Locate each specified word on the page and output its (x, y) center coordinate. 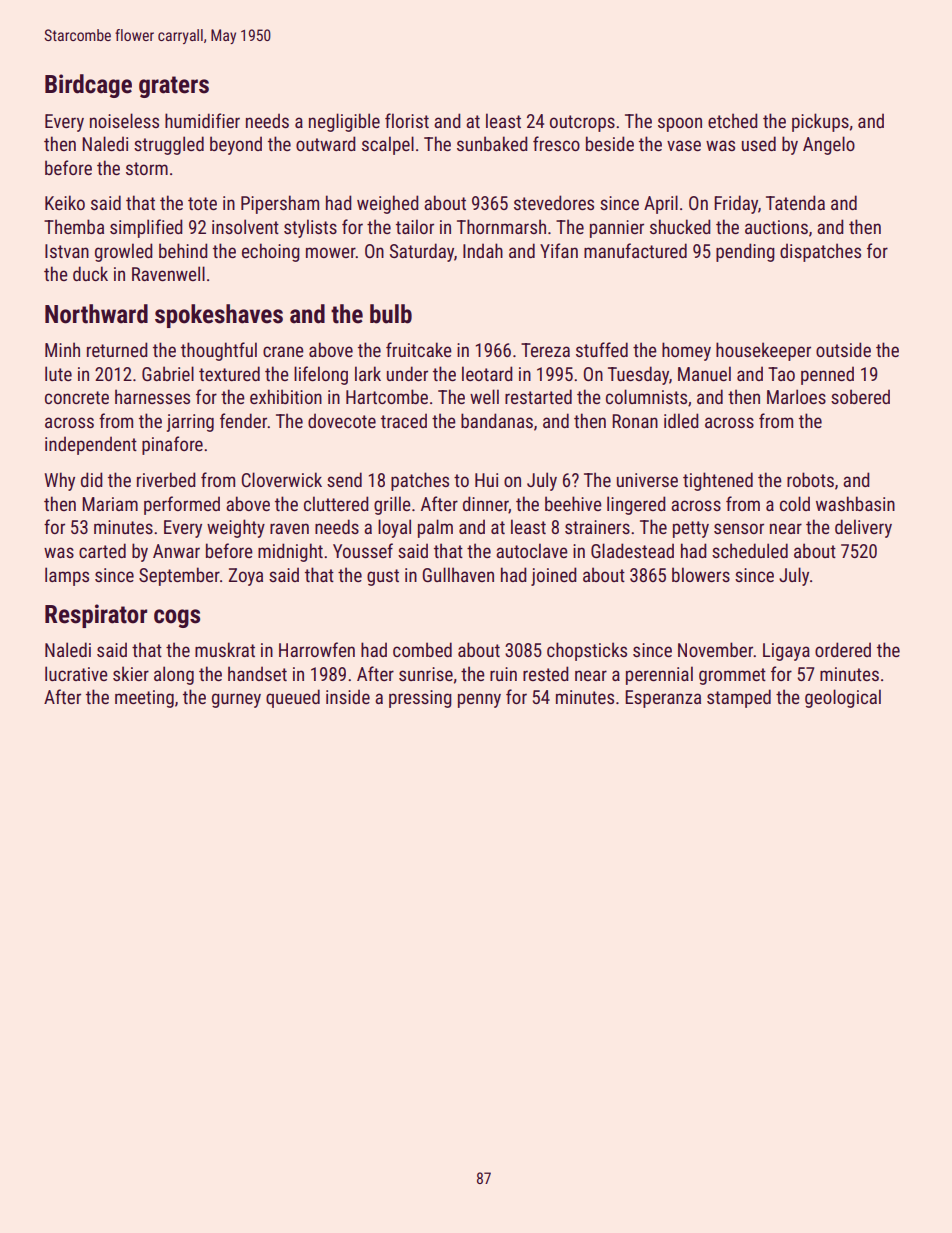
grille (392, 505)
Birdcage (88, 86)
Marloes (796, 396)
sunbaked (492, 143)
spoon (680, 124)
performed (182, 505)
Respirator (96, 616)
